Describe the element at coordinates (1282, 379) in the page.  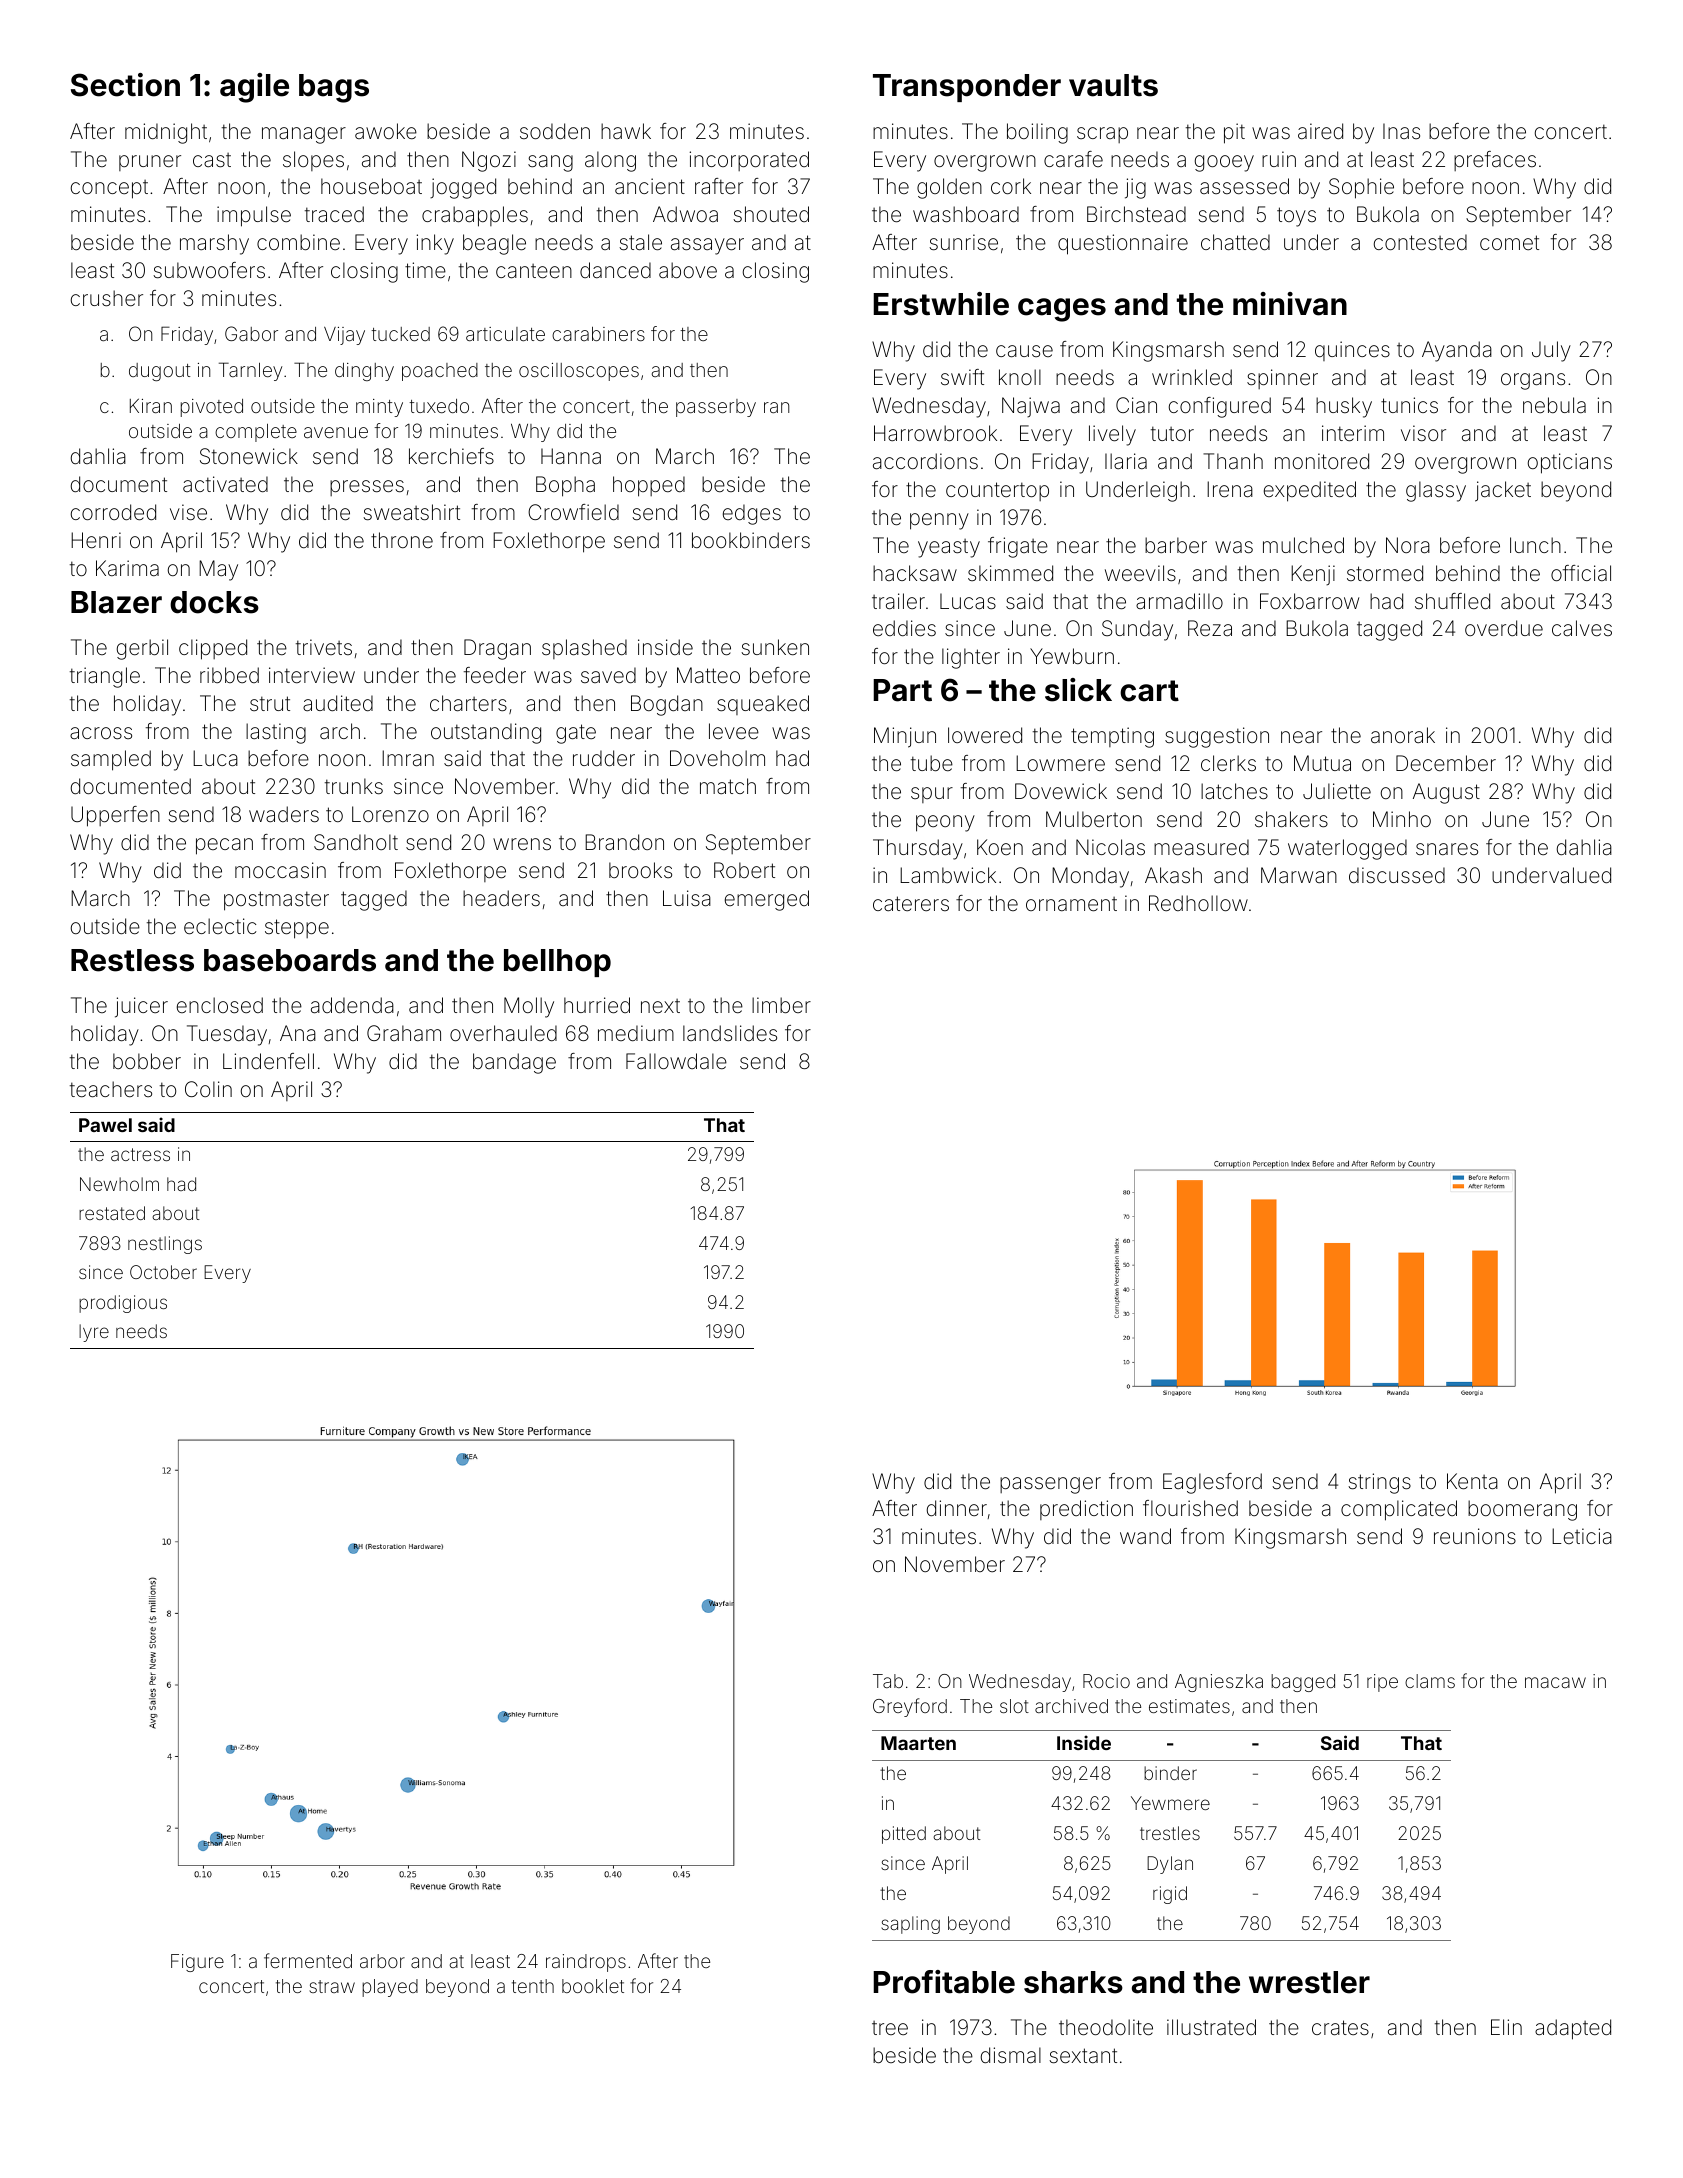
I see `spinner` at that location.
